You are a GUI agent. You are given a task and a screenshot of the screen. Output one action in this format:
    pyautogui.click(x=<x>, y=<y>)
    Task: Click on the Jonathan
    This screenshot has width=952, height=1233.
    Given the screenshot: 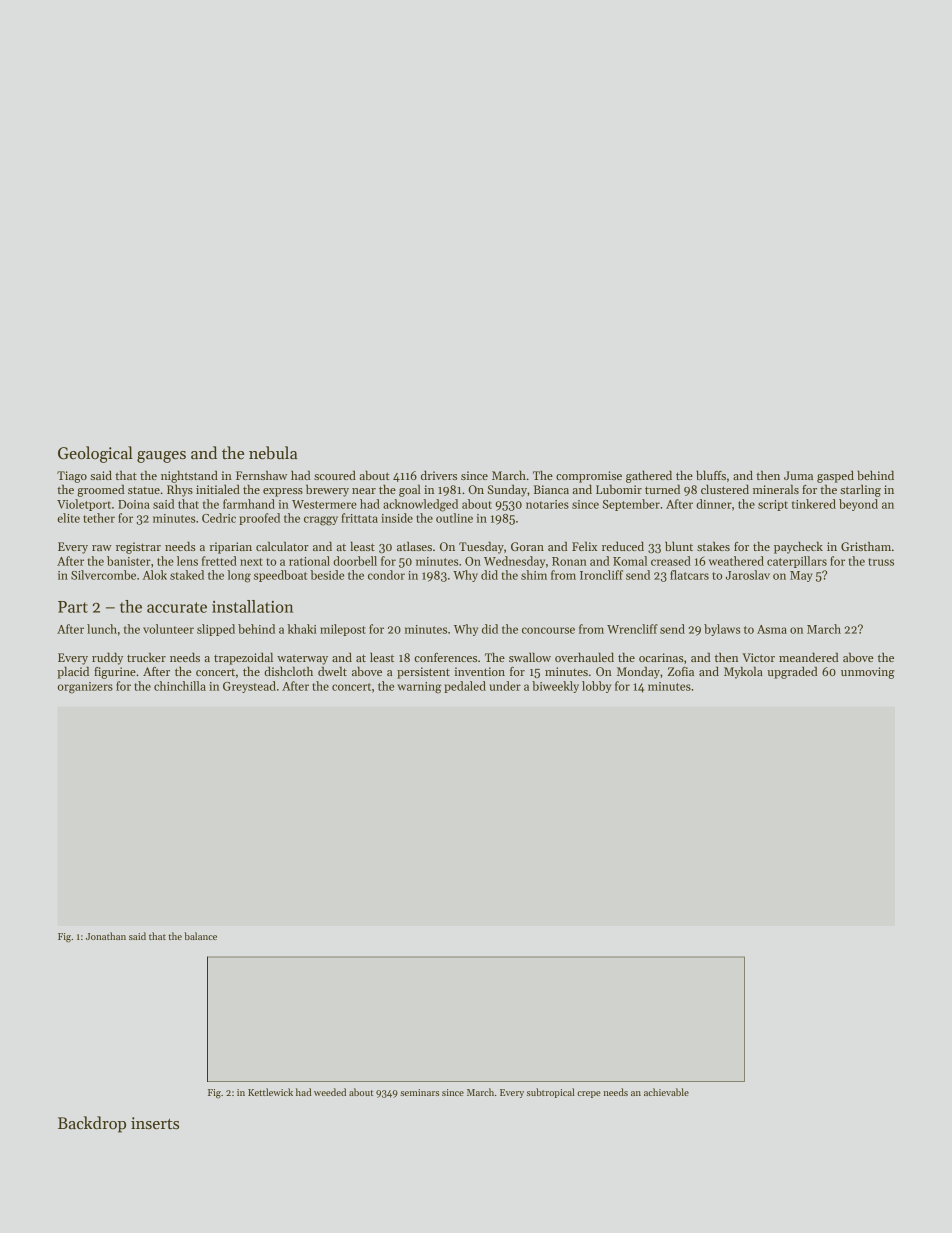 What is the action you would take?
    pyautogui.click(x=106, y=936)
